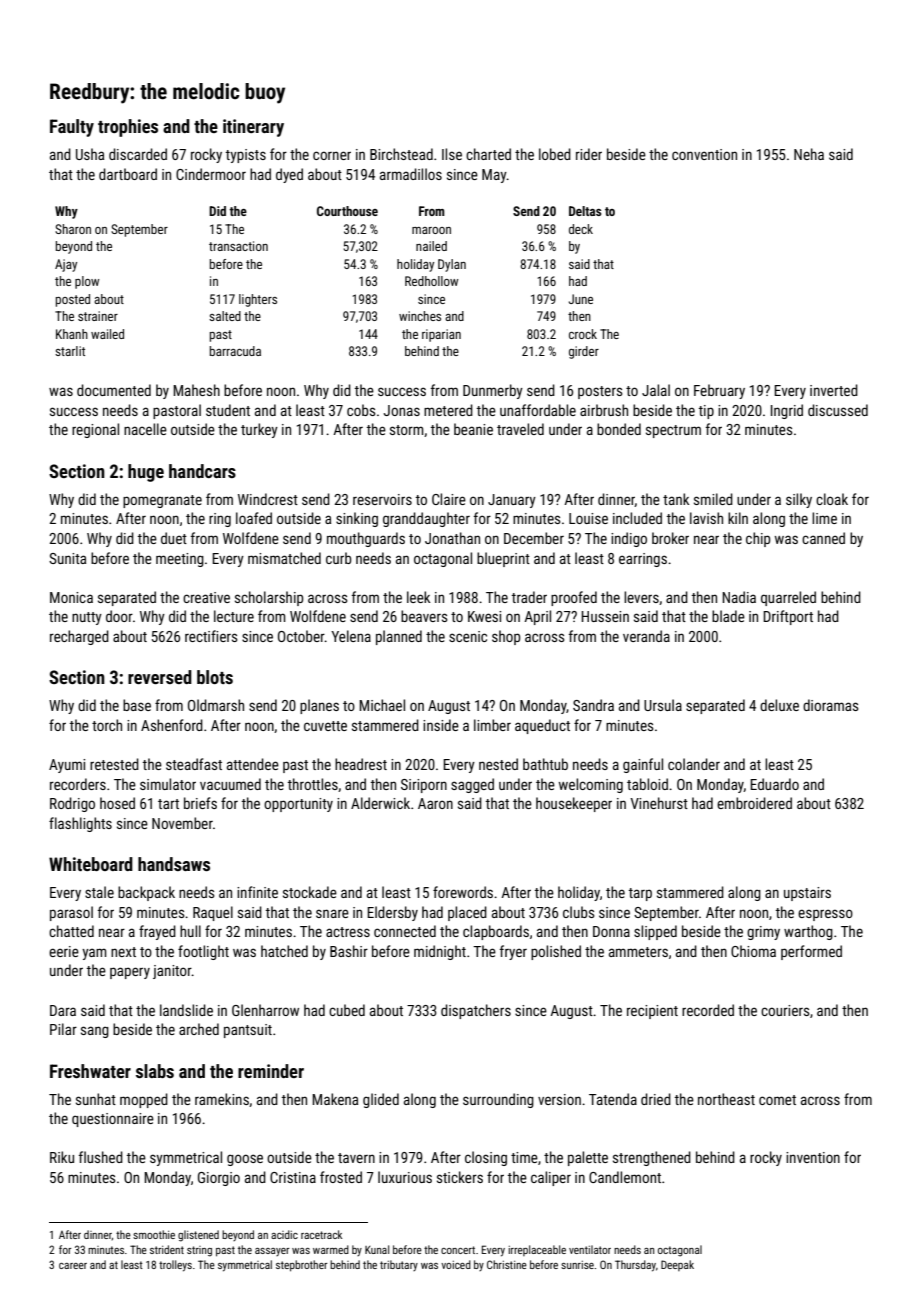  I want to click on trolleys, so click(175, 1266).
